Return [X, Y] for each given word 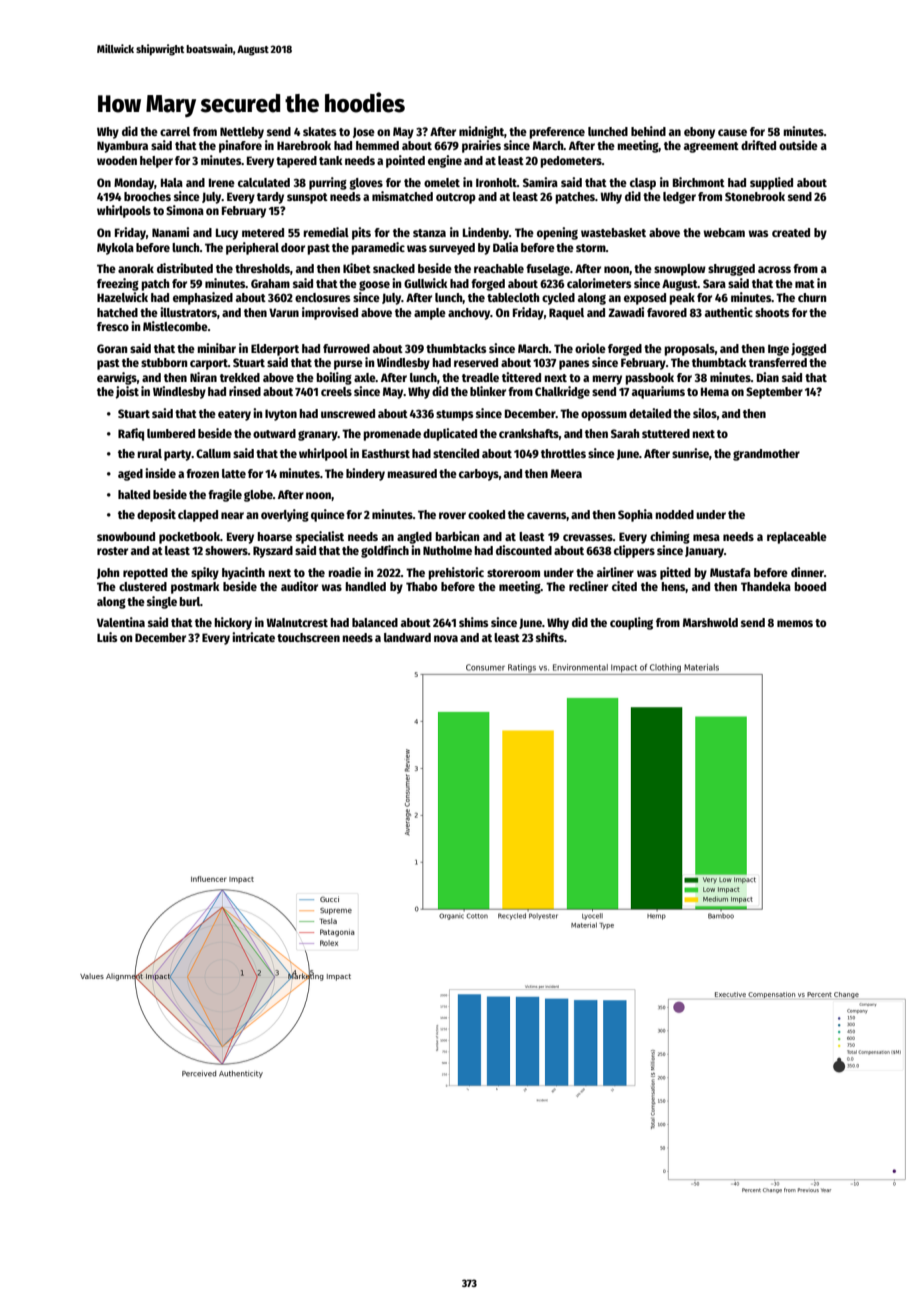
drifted [758, 145]
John [108, 573]
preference [557, 133]
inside [160, 473]
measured [412, 473]
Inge [778, 350]
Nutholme [447, 550]
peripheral [252, 248]
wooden [117, 160]
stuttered [666, 433]
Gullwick [426, 283]
